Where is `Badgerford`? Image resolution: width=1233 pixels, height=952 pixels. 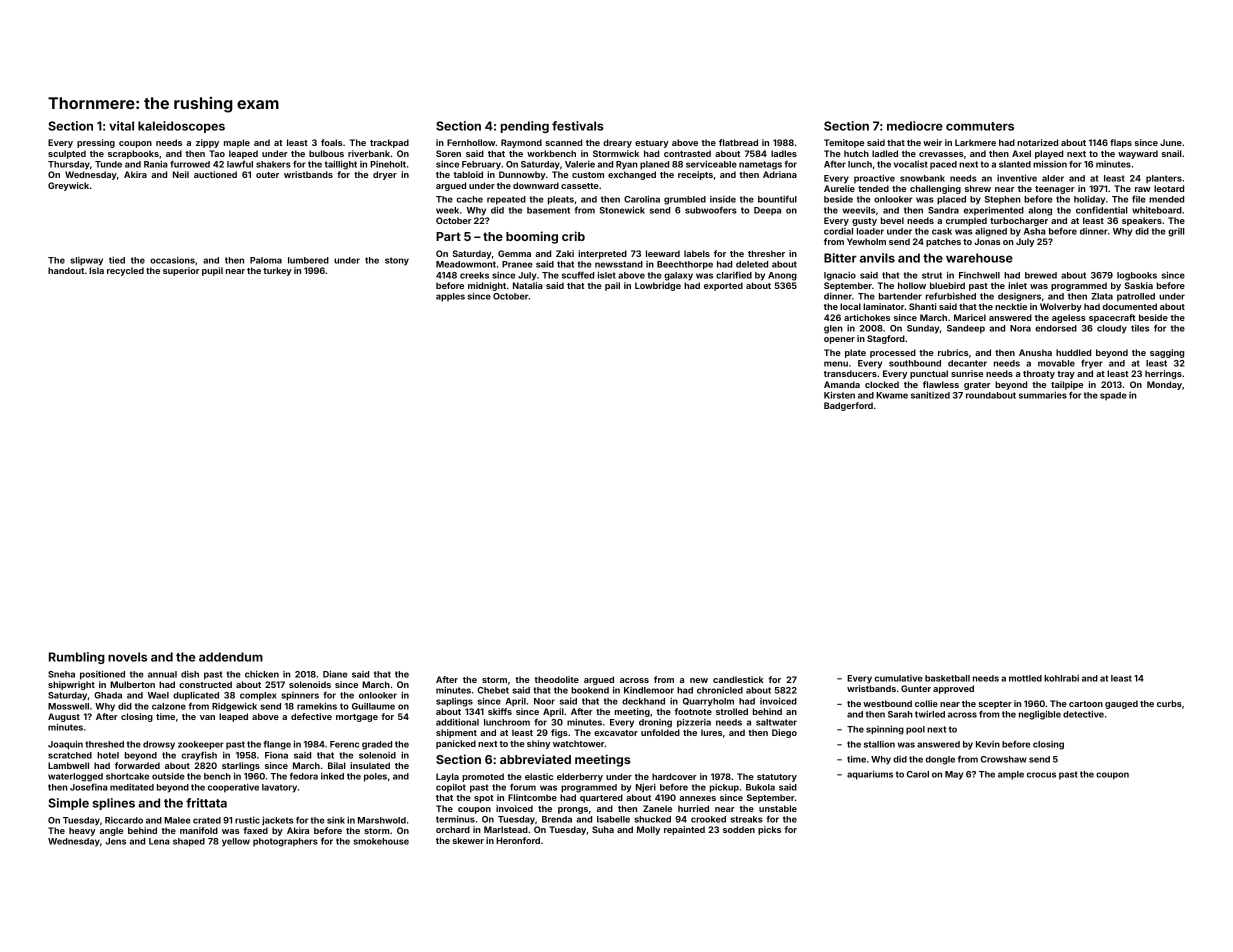
Badgerford is located at coordinates (848, 406).
